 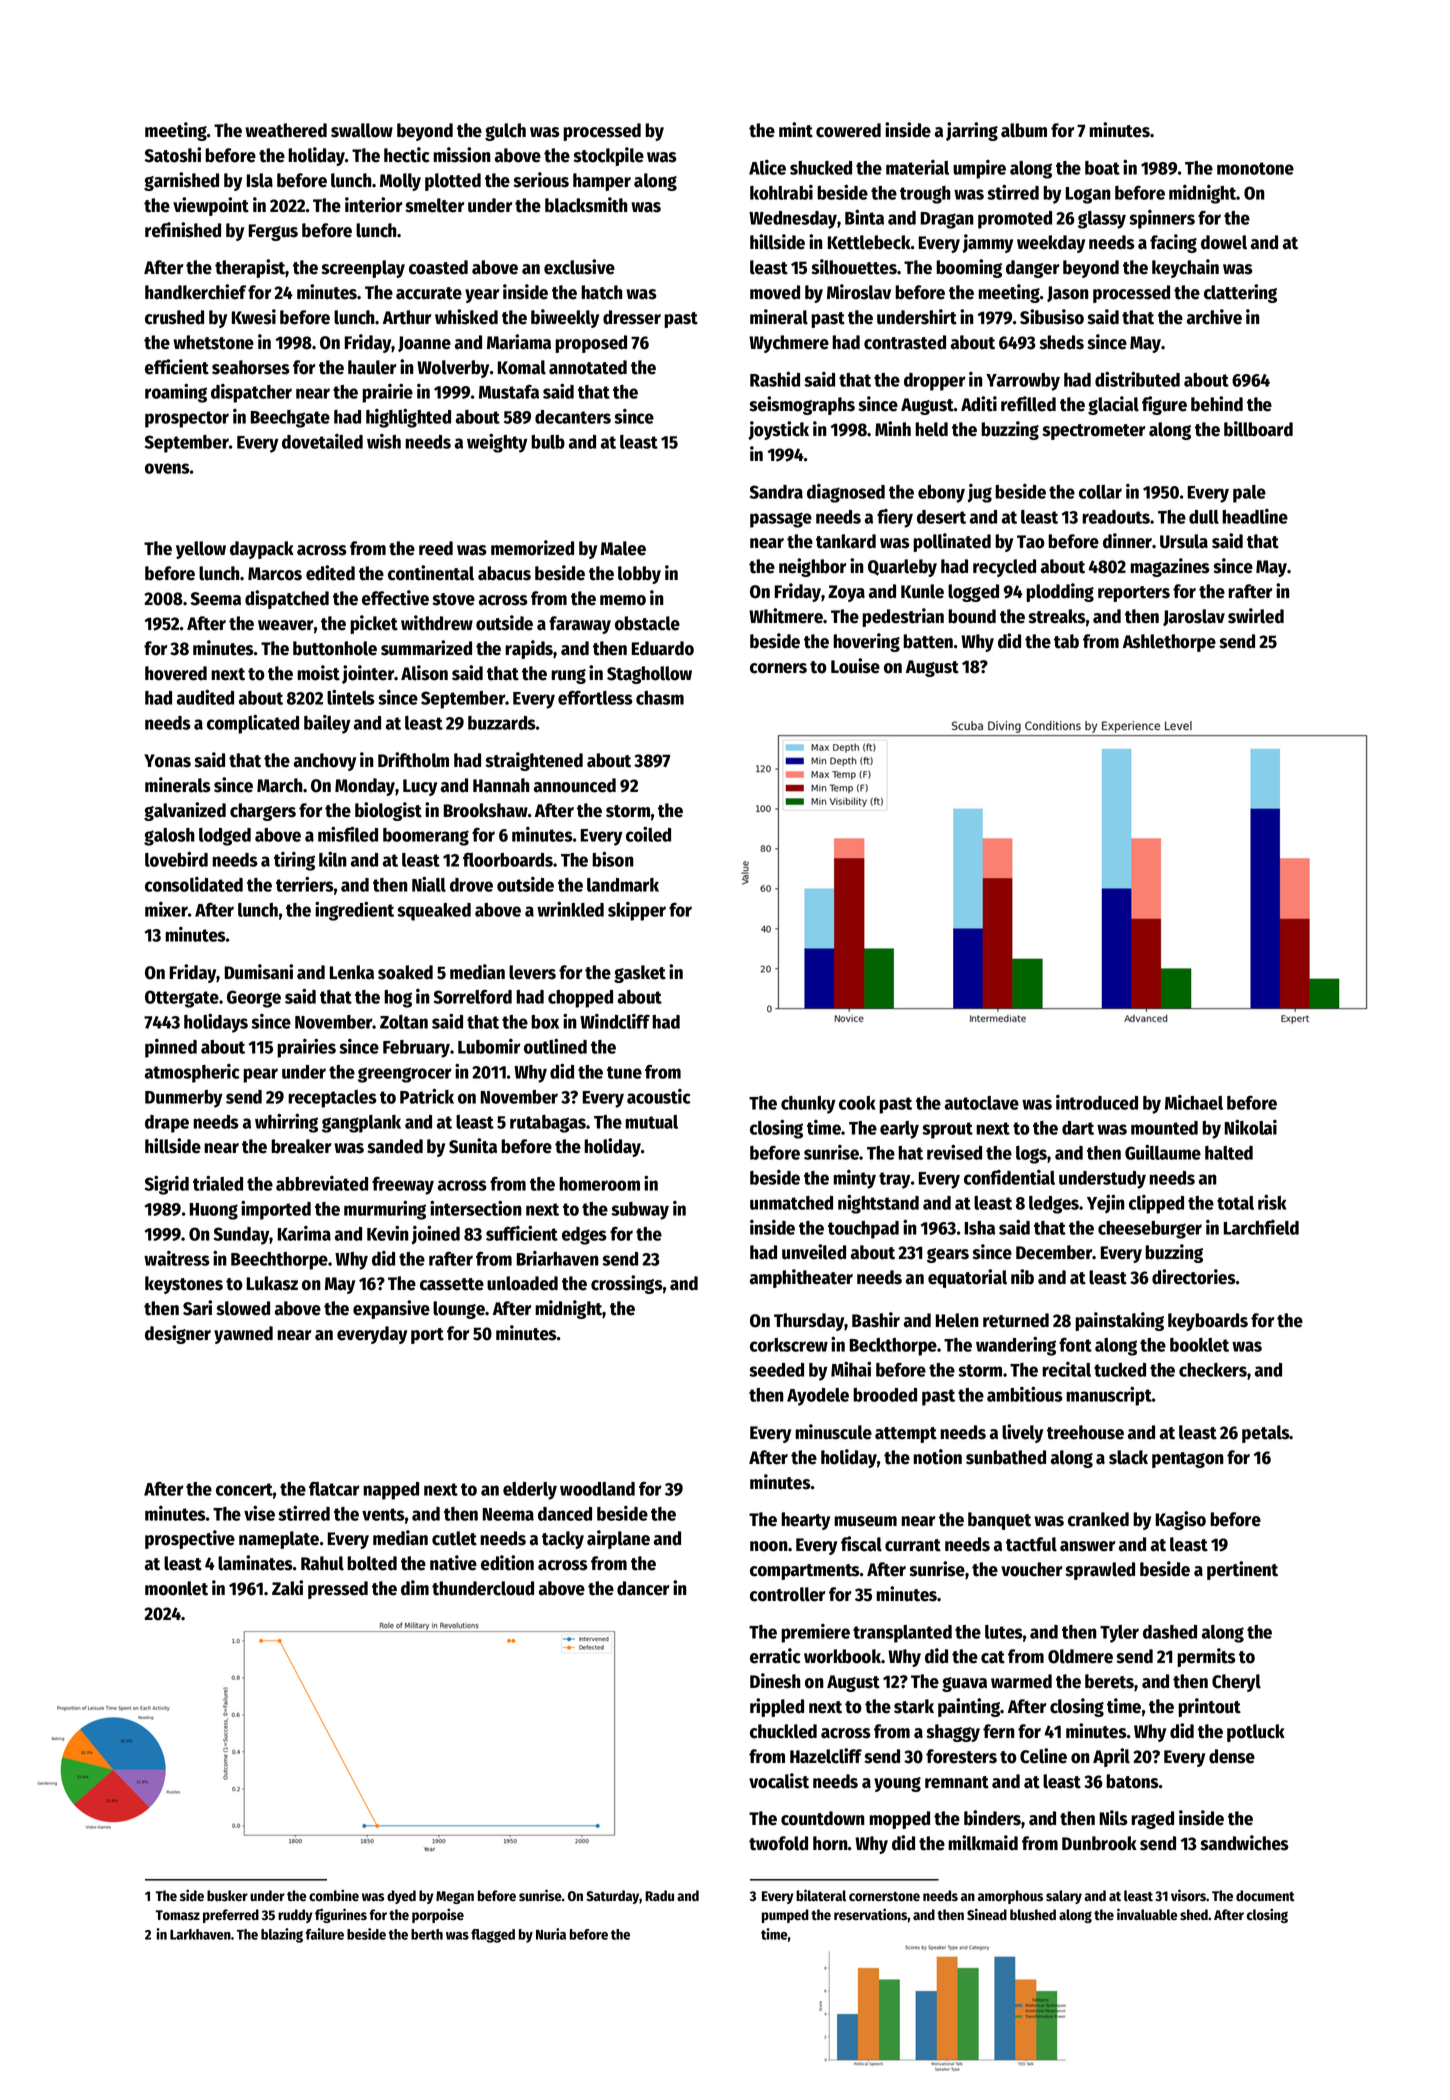 What do you see at coordinates (408, 418) in the screenshot?
I see `highlighted` at bounding box center [408, 418].
